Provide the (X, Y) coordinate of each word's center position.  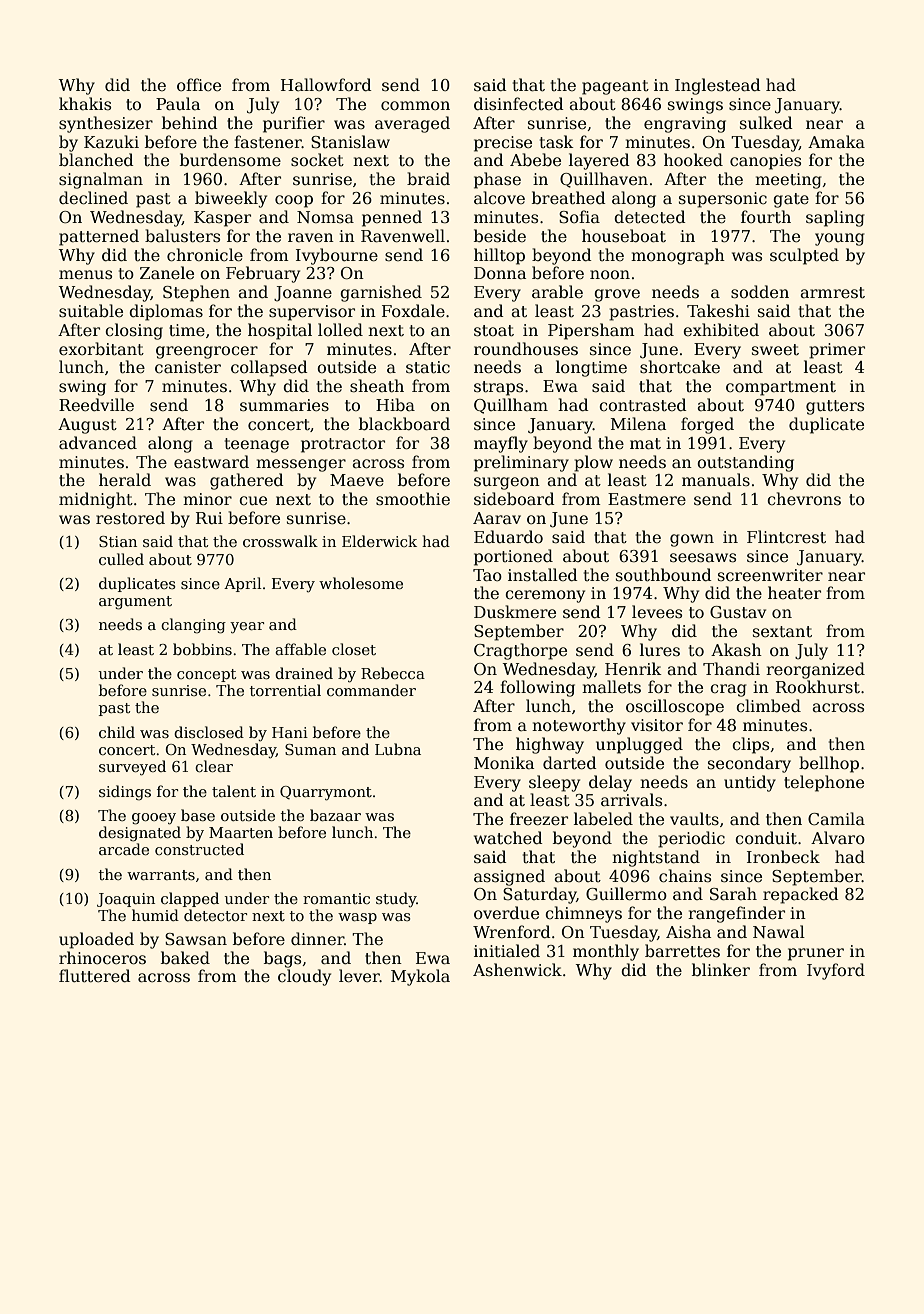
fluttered (94, 976)
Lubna (398, 749)
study (396, 900)
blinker (721, 970)
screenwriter (770, 575)
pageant (615, 87)
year (247, 628)
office (199, 85)
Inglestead (717, 86)
